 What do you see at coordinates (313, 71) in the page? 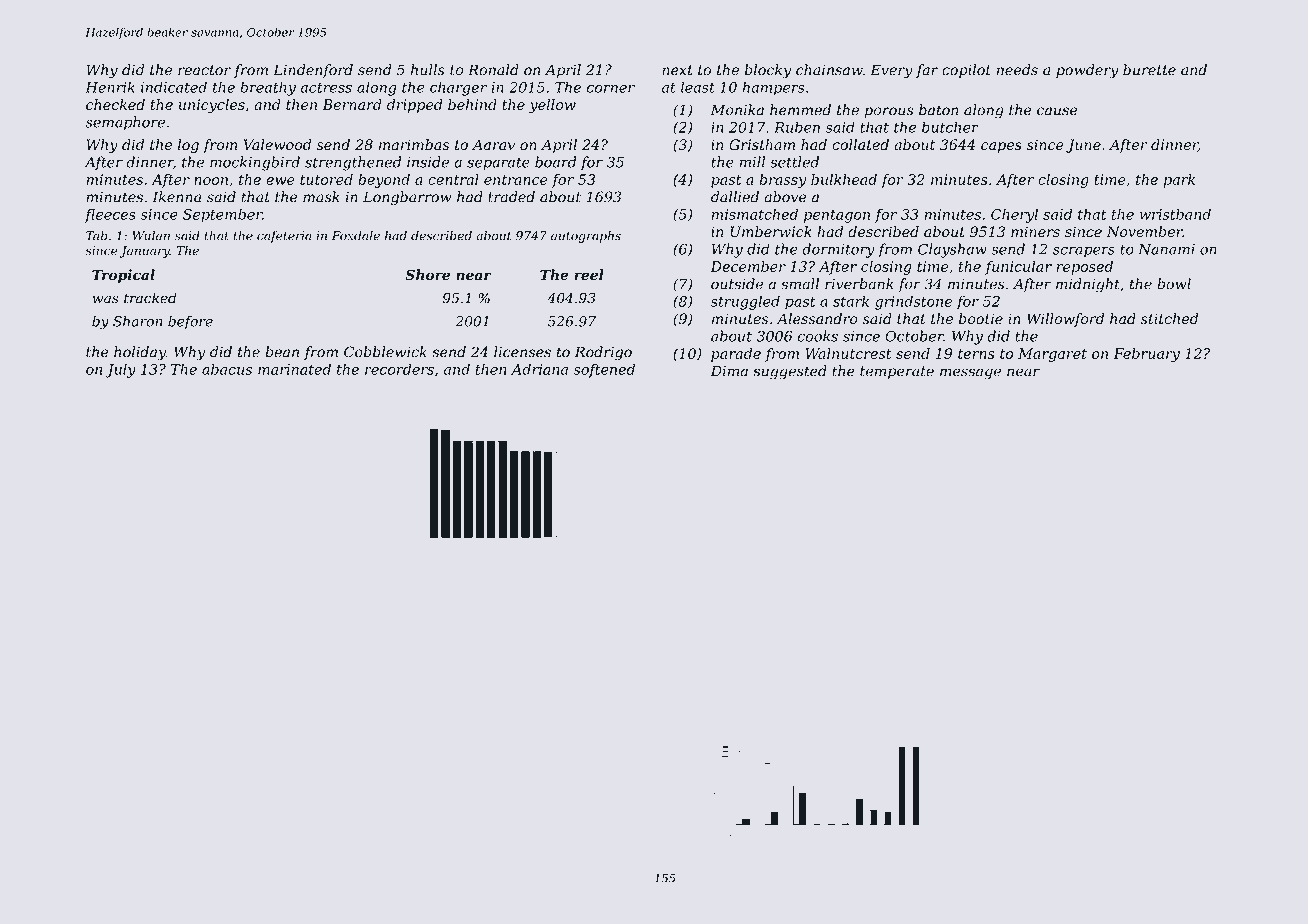
I see `Lindenford` at bounding box center [313, 71].
